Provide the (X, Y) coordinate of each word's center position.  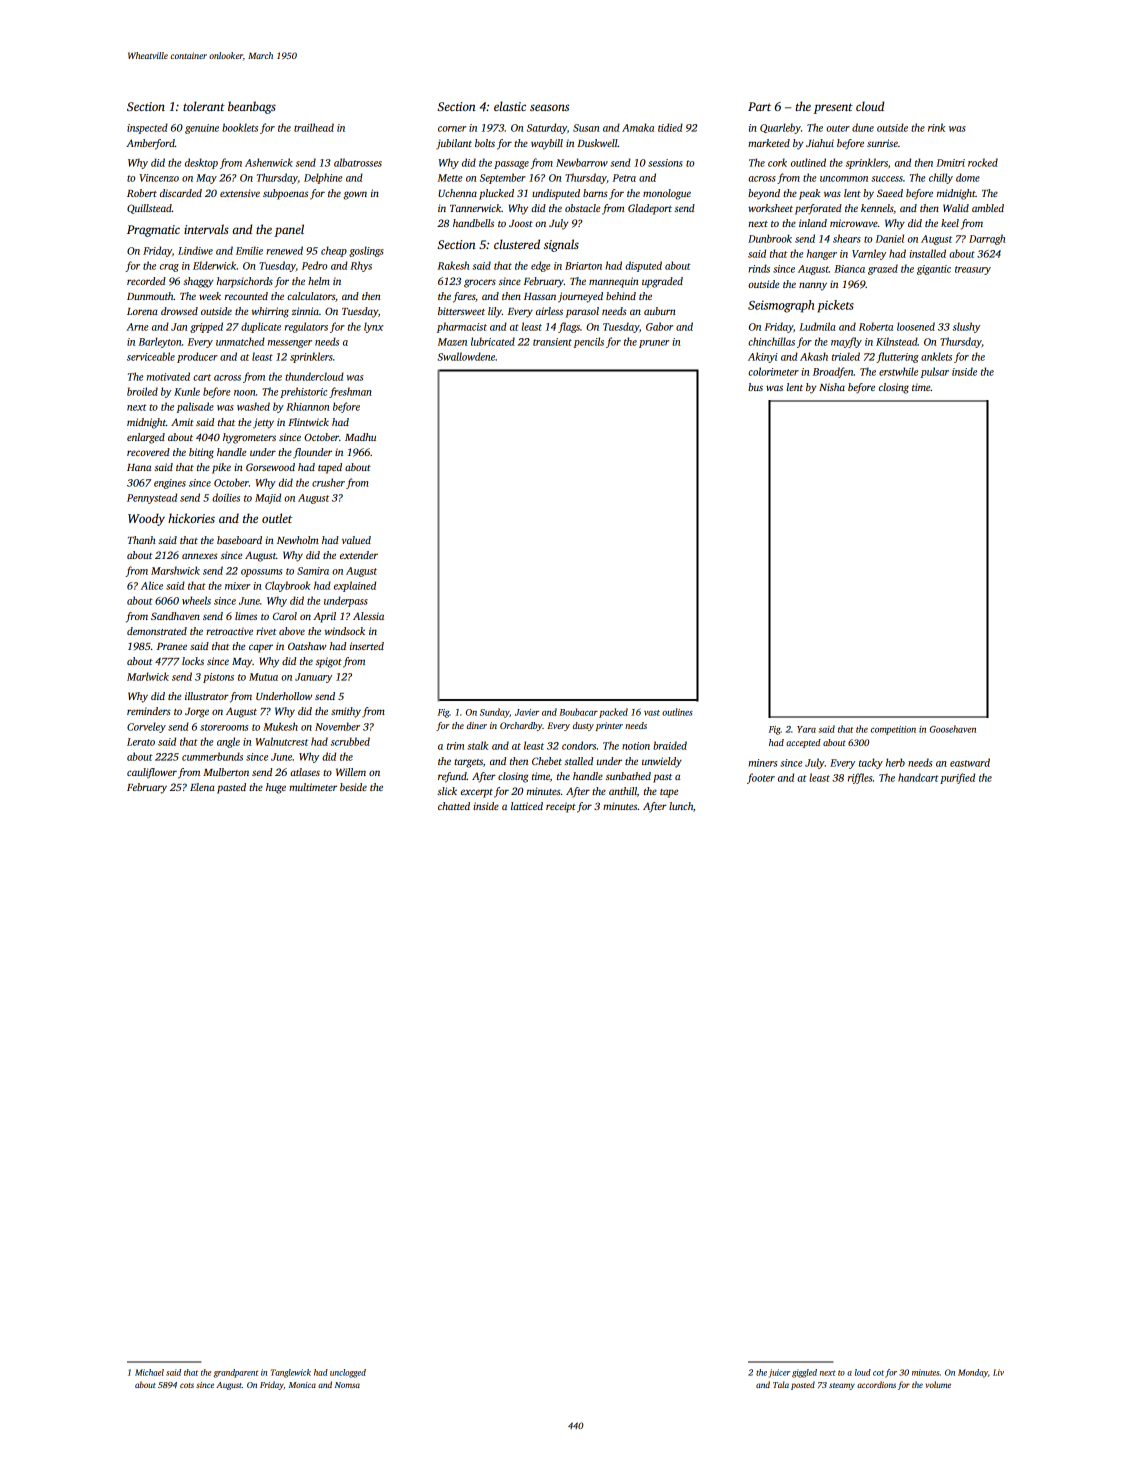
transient (552, 342)
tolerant (204, 106)
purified (957, 778)
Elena (202, 787)
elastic (510, 106)
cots (187, 1385)
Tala (781, 1384)
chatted (454, 806)
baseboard (239, 540)
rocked (983, 162)
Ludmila (817, 326)
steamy (842, 1386)
